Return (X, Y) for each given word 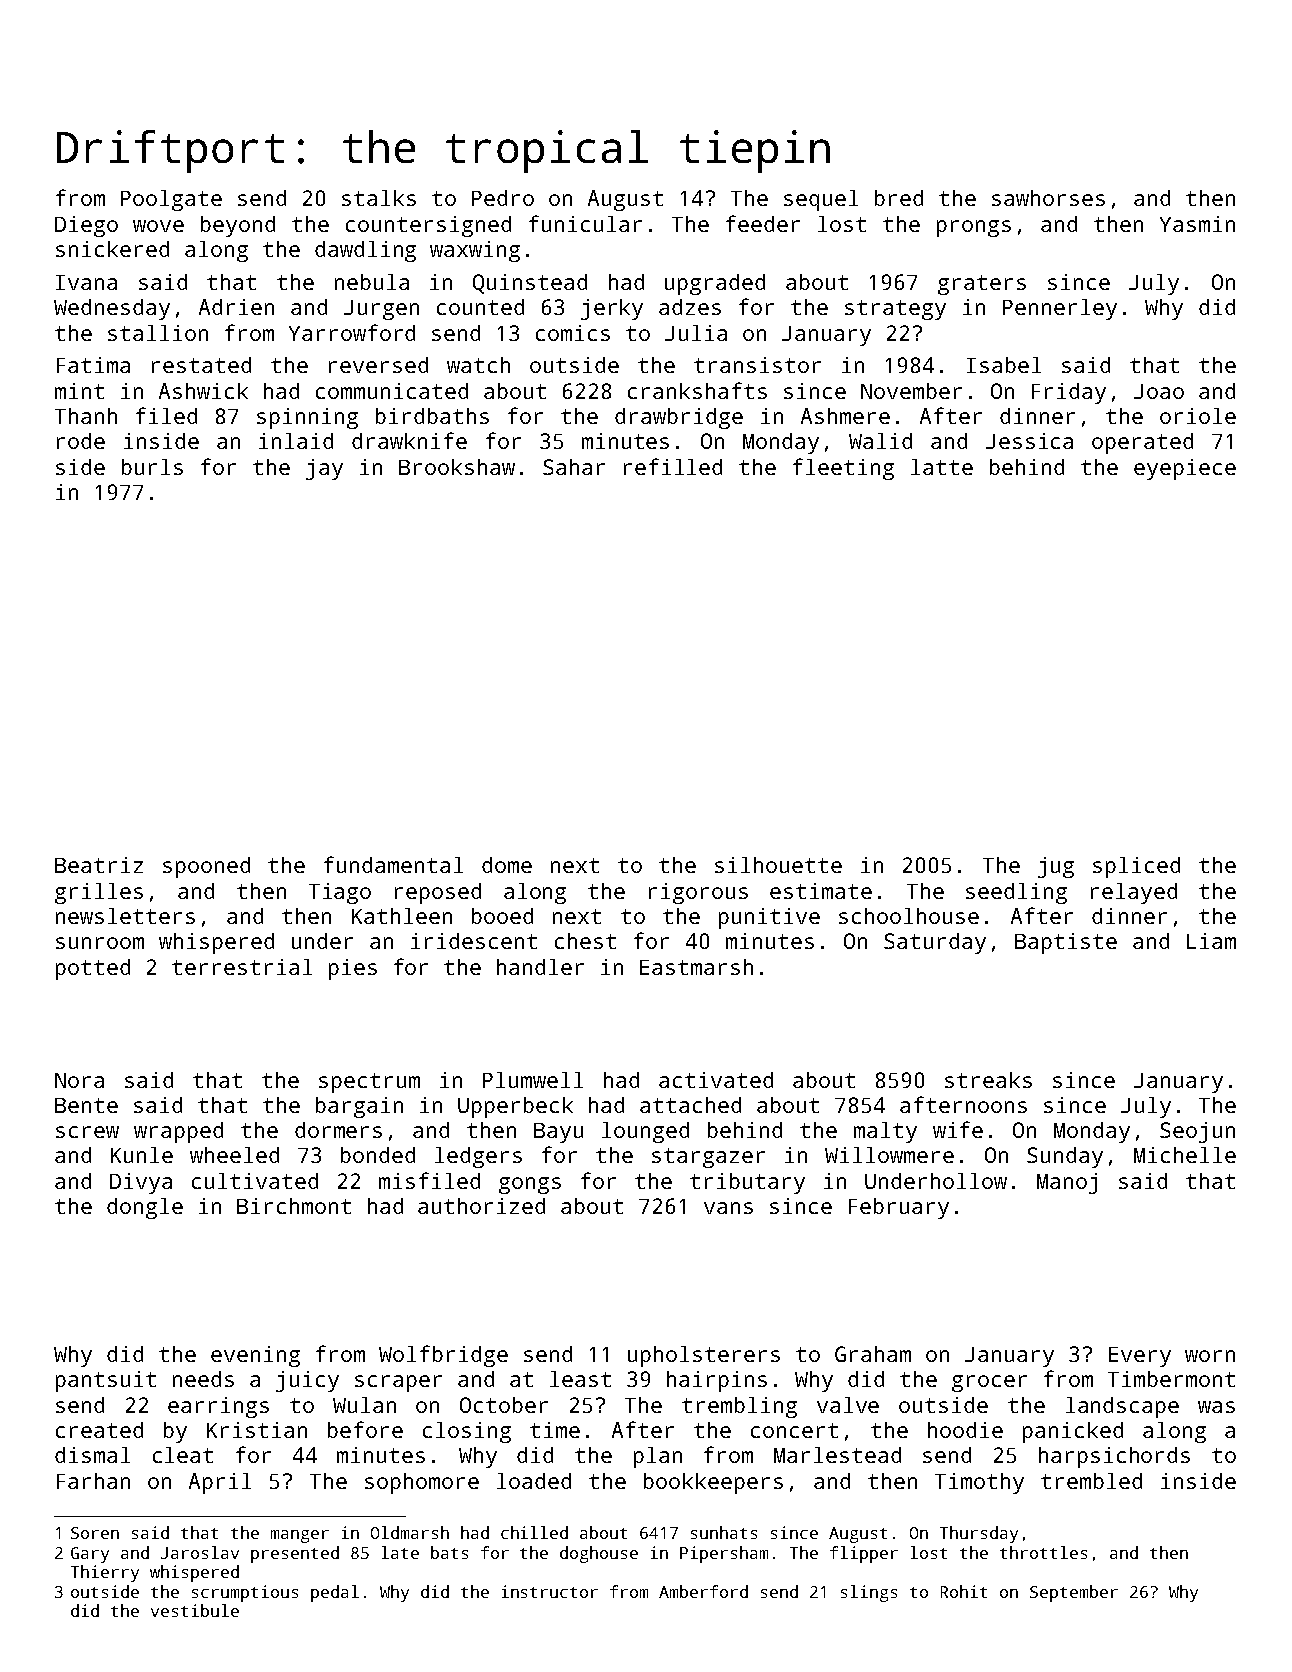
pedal (335, 1593)
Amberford (703, 1591)
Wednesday (112, 309)
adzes (690, 307)
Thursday (979, 1534)
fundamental (393, 864)
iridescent (474, 941)
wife (958, 1129)
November (911, 391)
